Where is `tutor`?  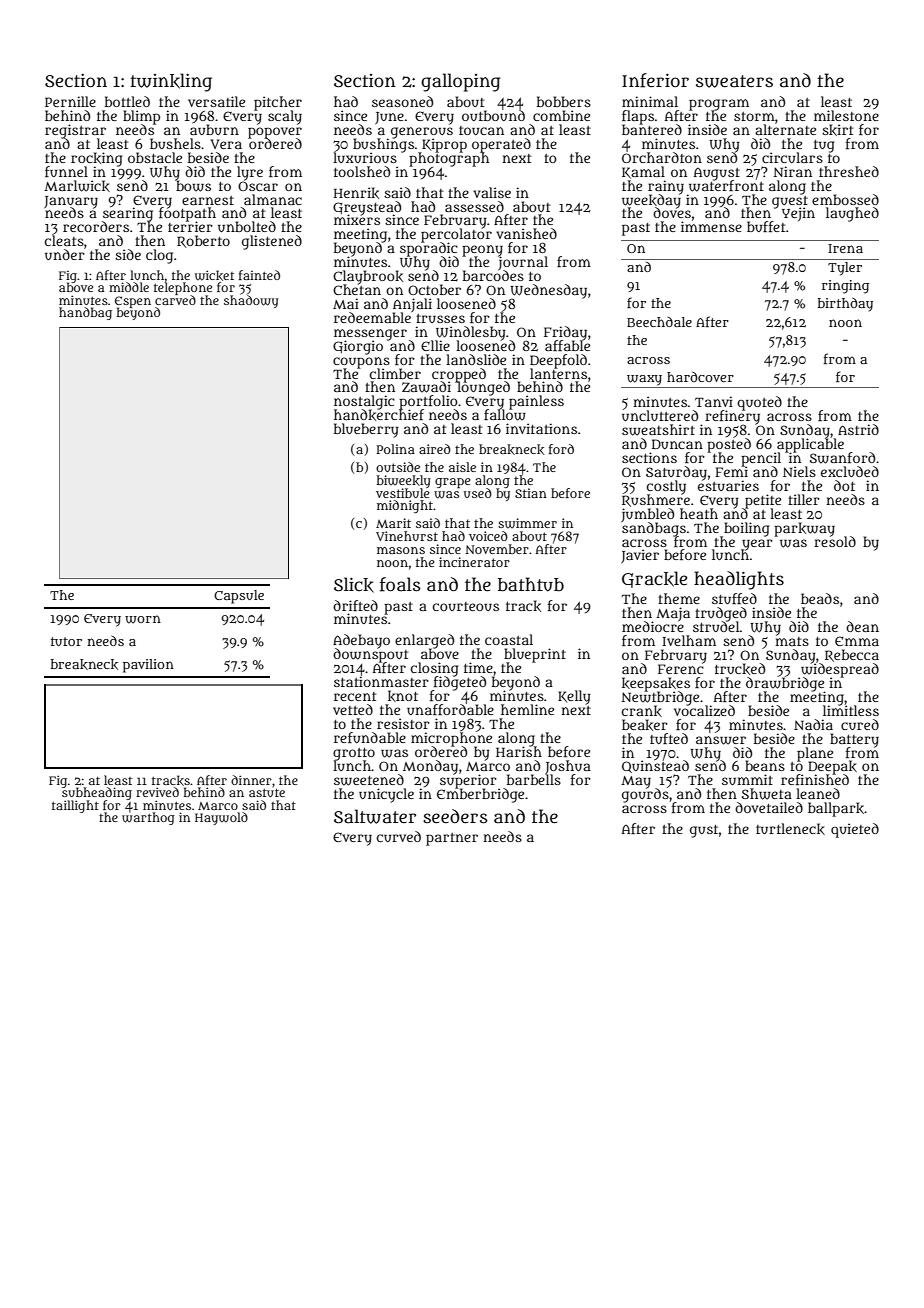 tutor is located at coordinates (66, 641).
